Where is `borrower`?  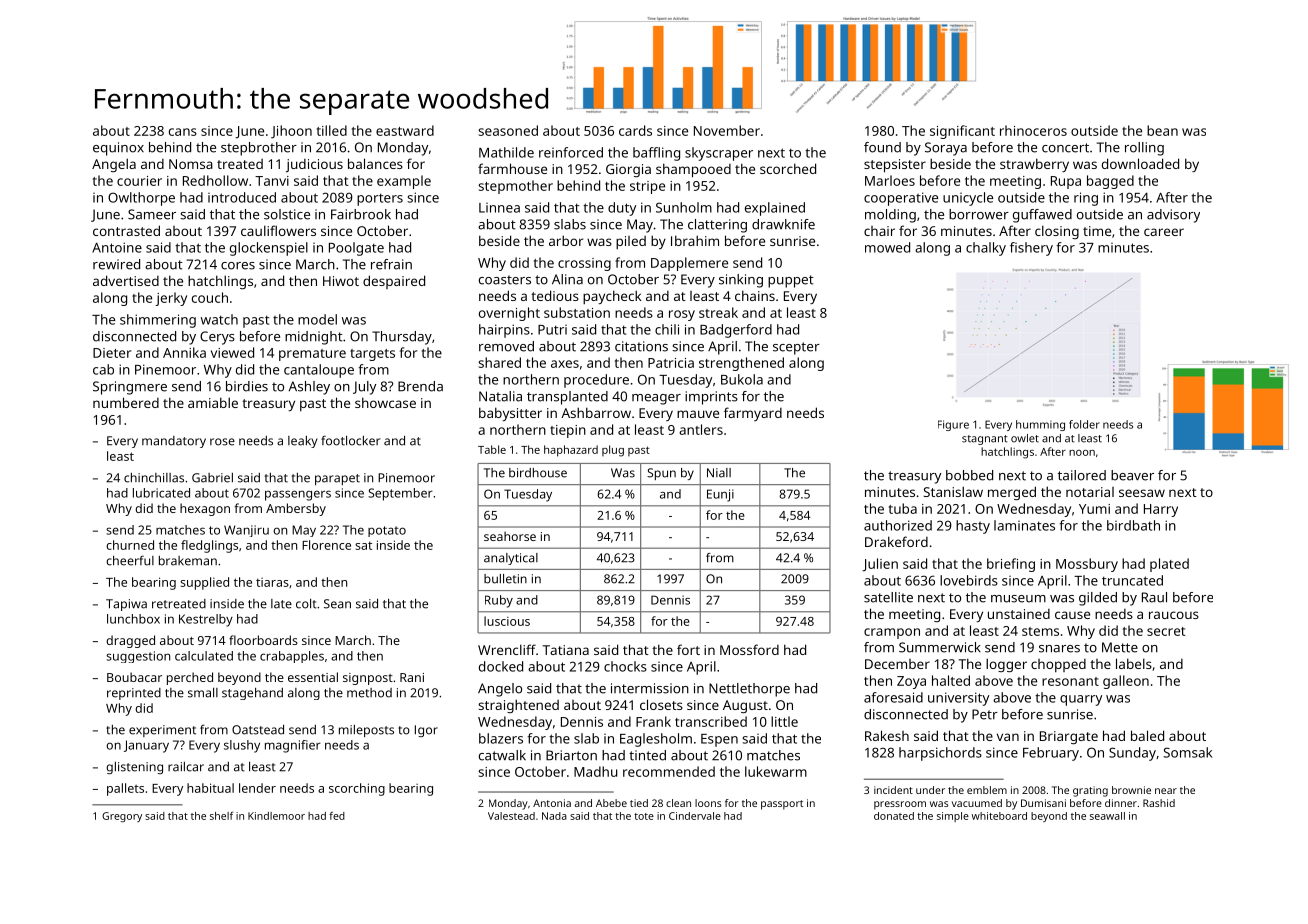
borrower is located at coordinates (979, 214).
